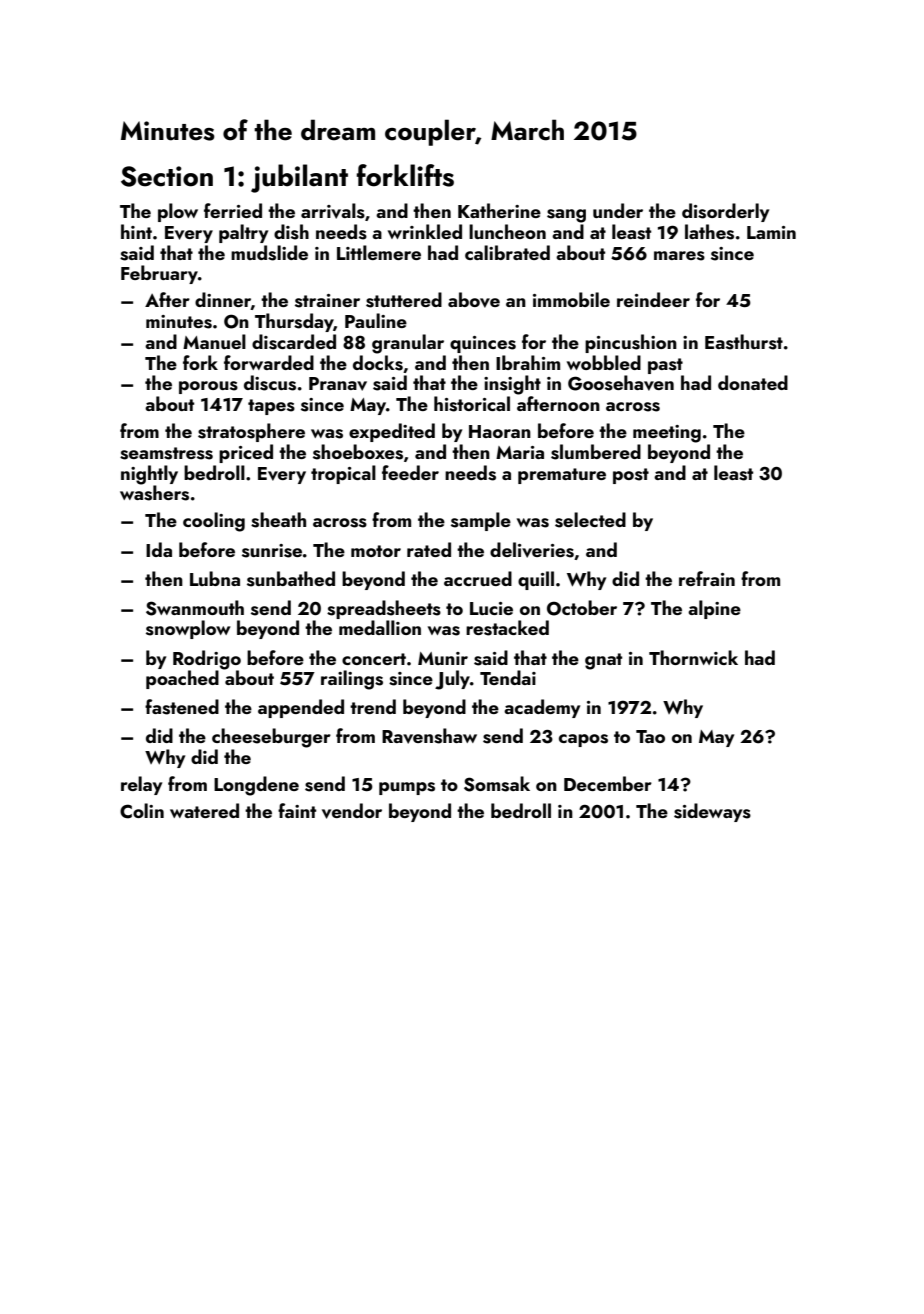 The width and height of the document is (924, 1314). Describe the element at coordinates (631, 343) in the document. I see `pincushion` at that location.
